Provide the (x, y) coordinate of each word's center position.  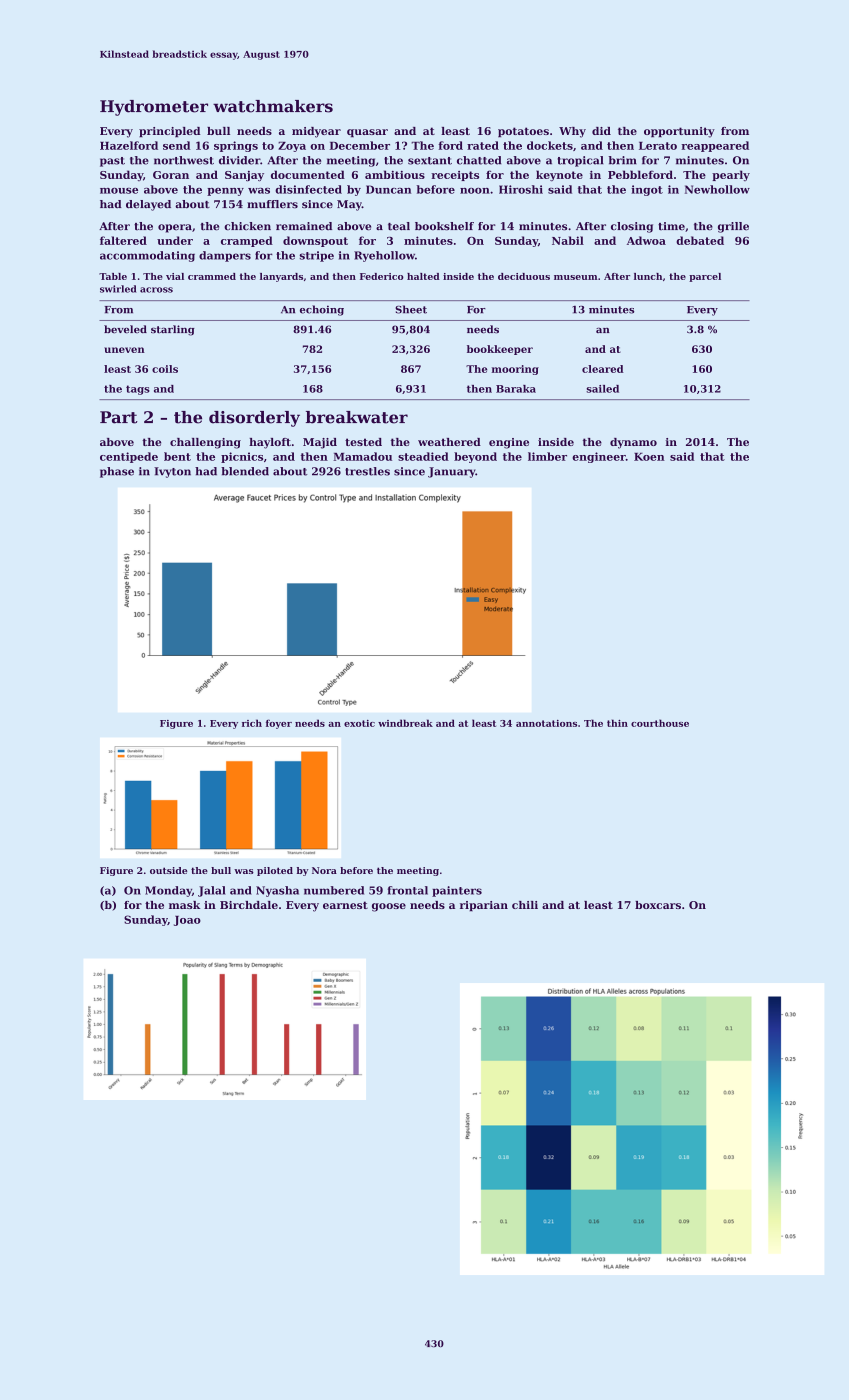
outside (168, 870)
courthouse (660, 723)
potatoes (523, 132)
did (601, 131)
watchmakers (273, 106)
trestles (367, 471)
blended (245, 471)
